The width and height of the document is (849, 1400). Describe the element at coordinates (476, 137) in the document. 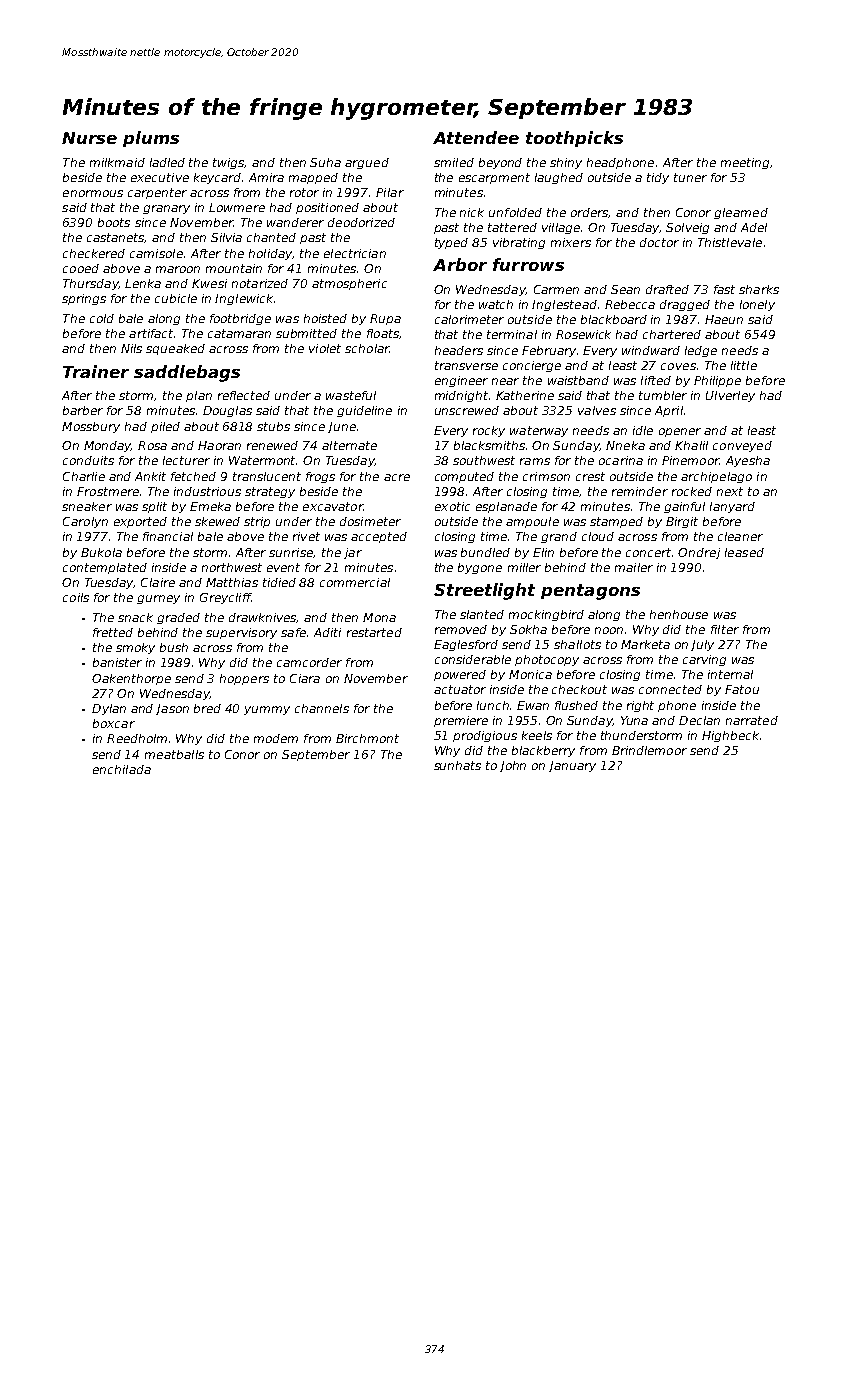

I see `Attendee` at that location.
